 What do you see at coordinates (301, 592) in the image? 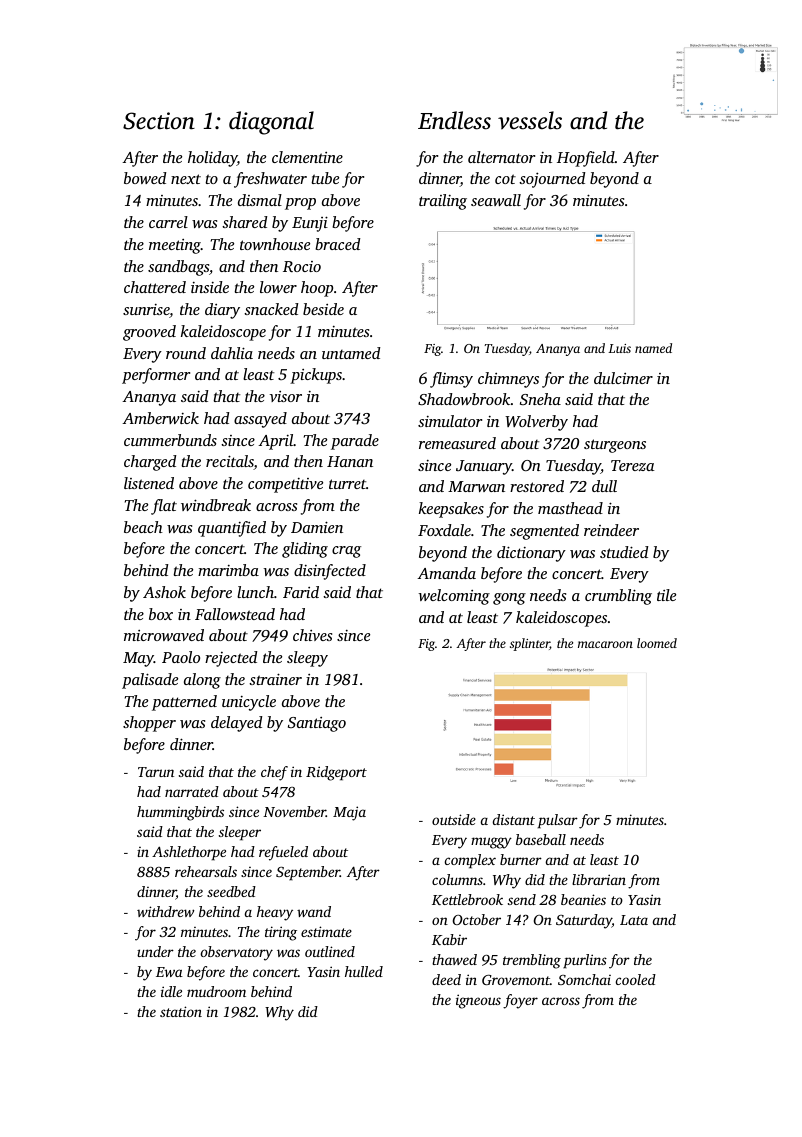
I see `Farid` at bounding box center [301, 592].
